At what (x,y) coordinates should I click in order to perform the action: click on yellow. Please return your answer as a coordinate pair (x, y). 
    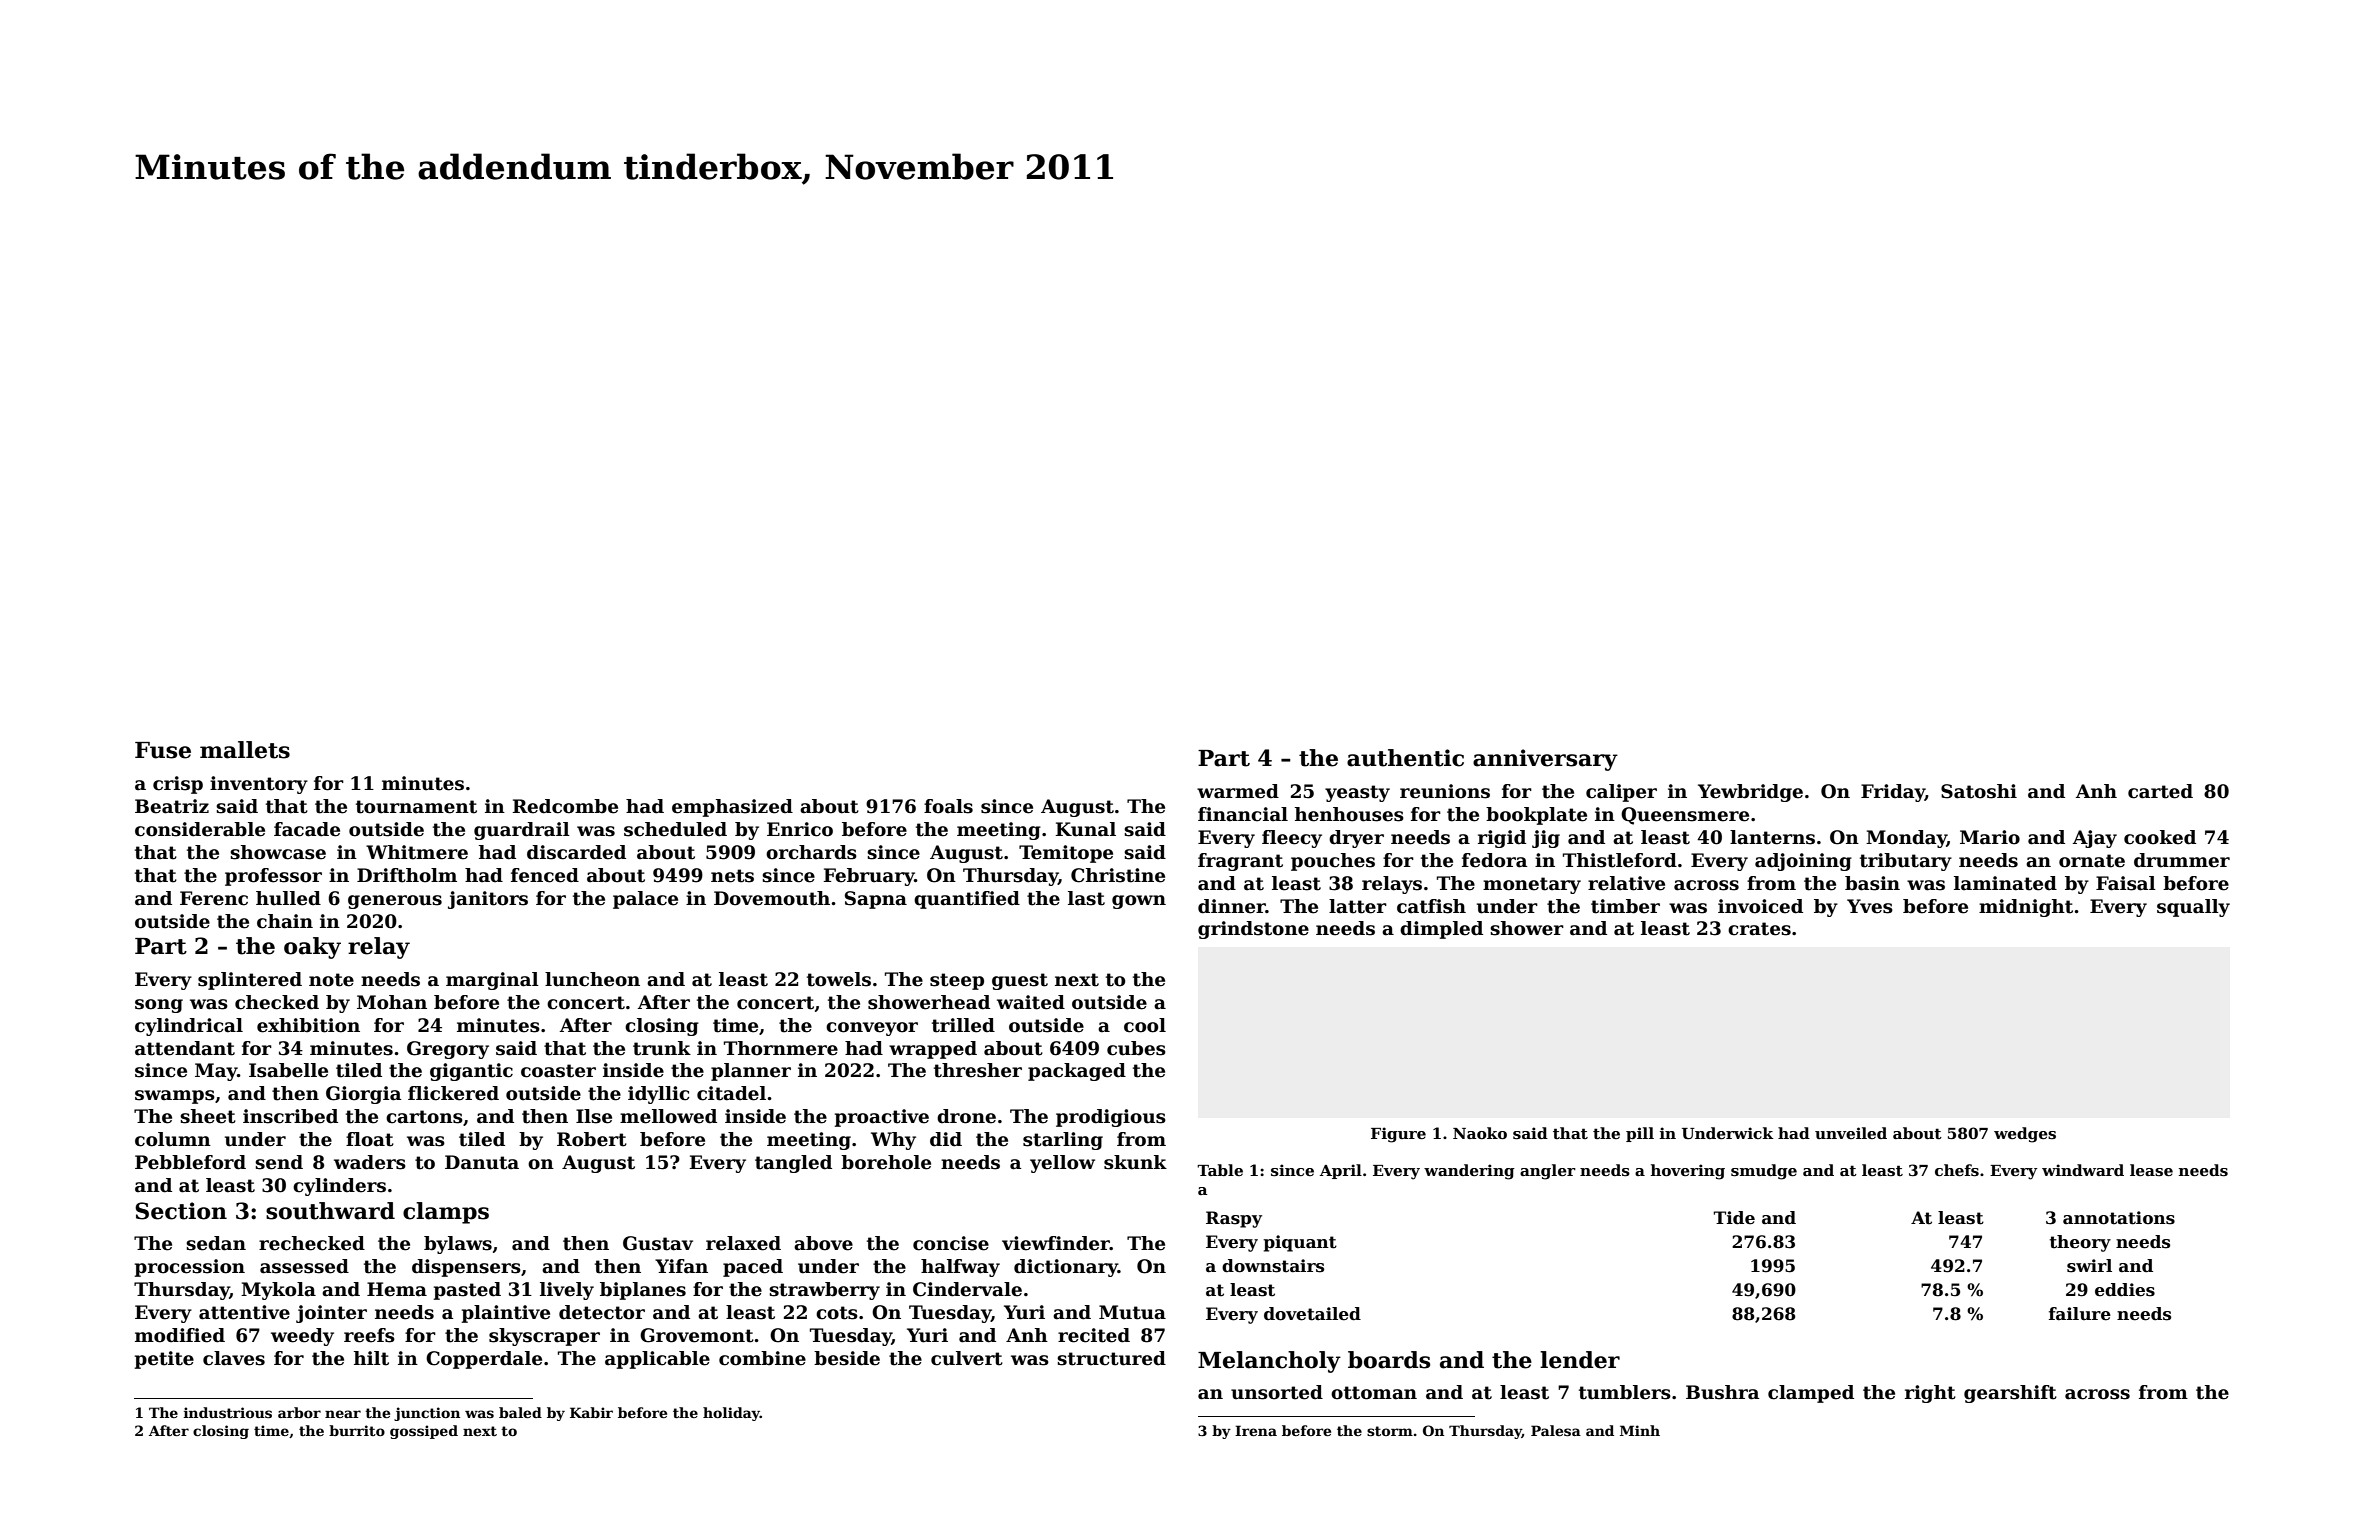
    Looking at the image, I should click on (1062, 1164).
